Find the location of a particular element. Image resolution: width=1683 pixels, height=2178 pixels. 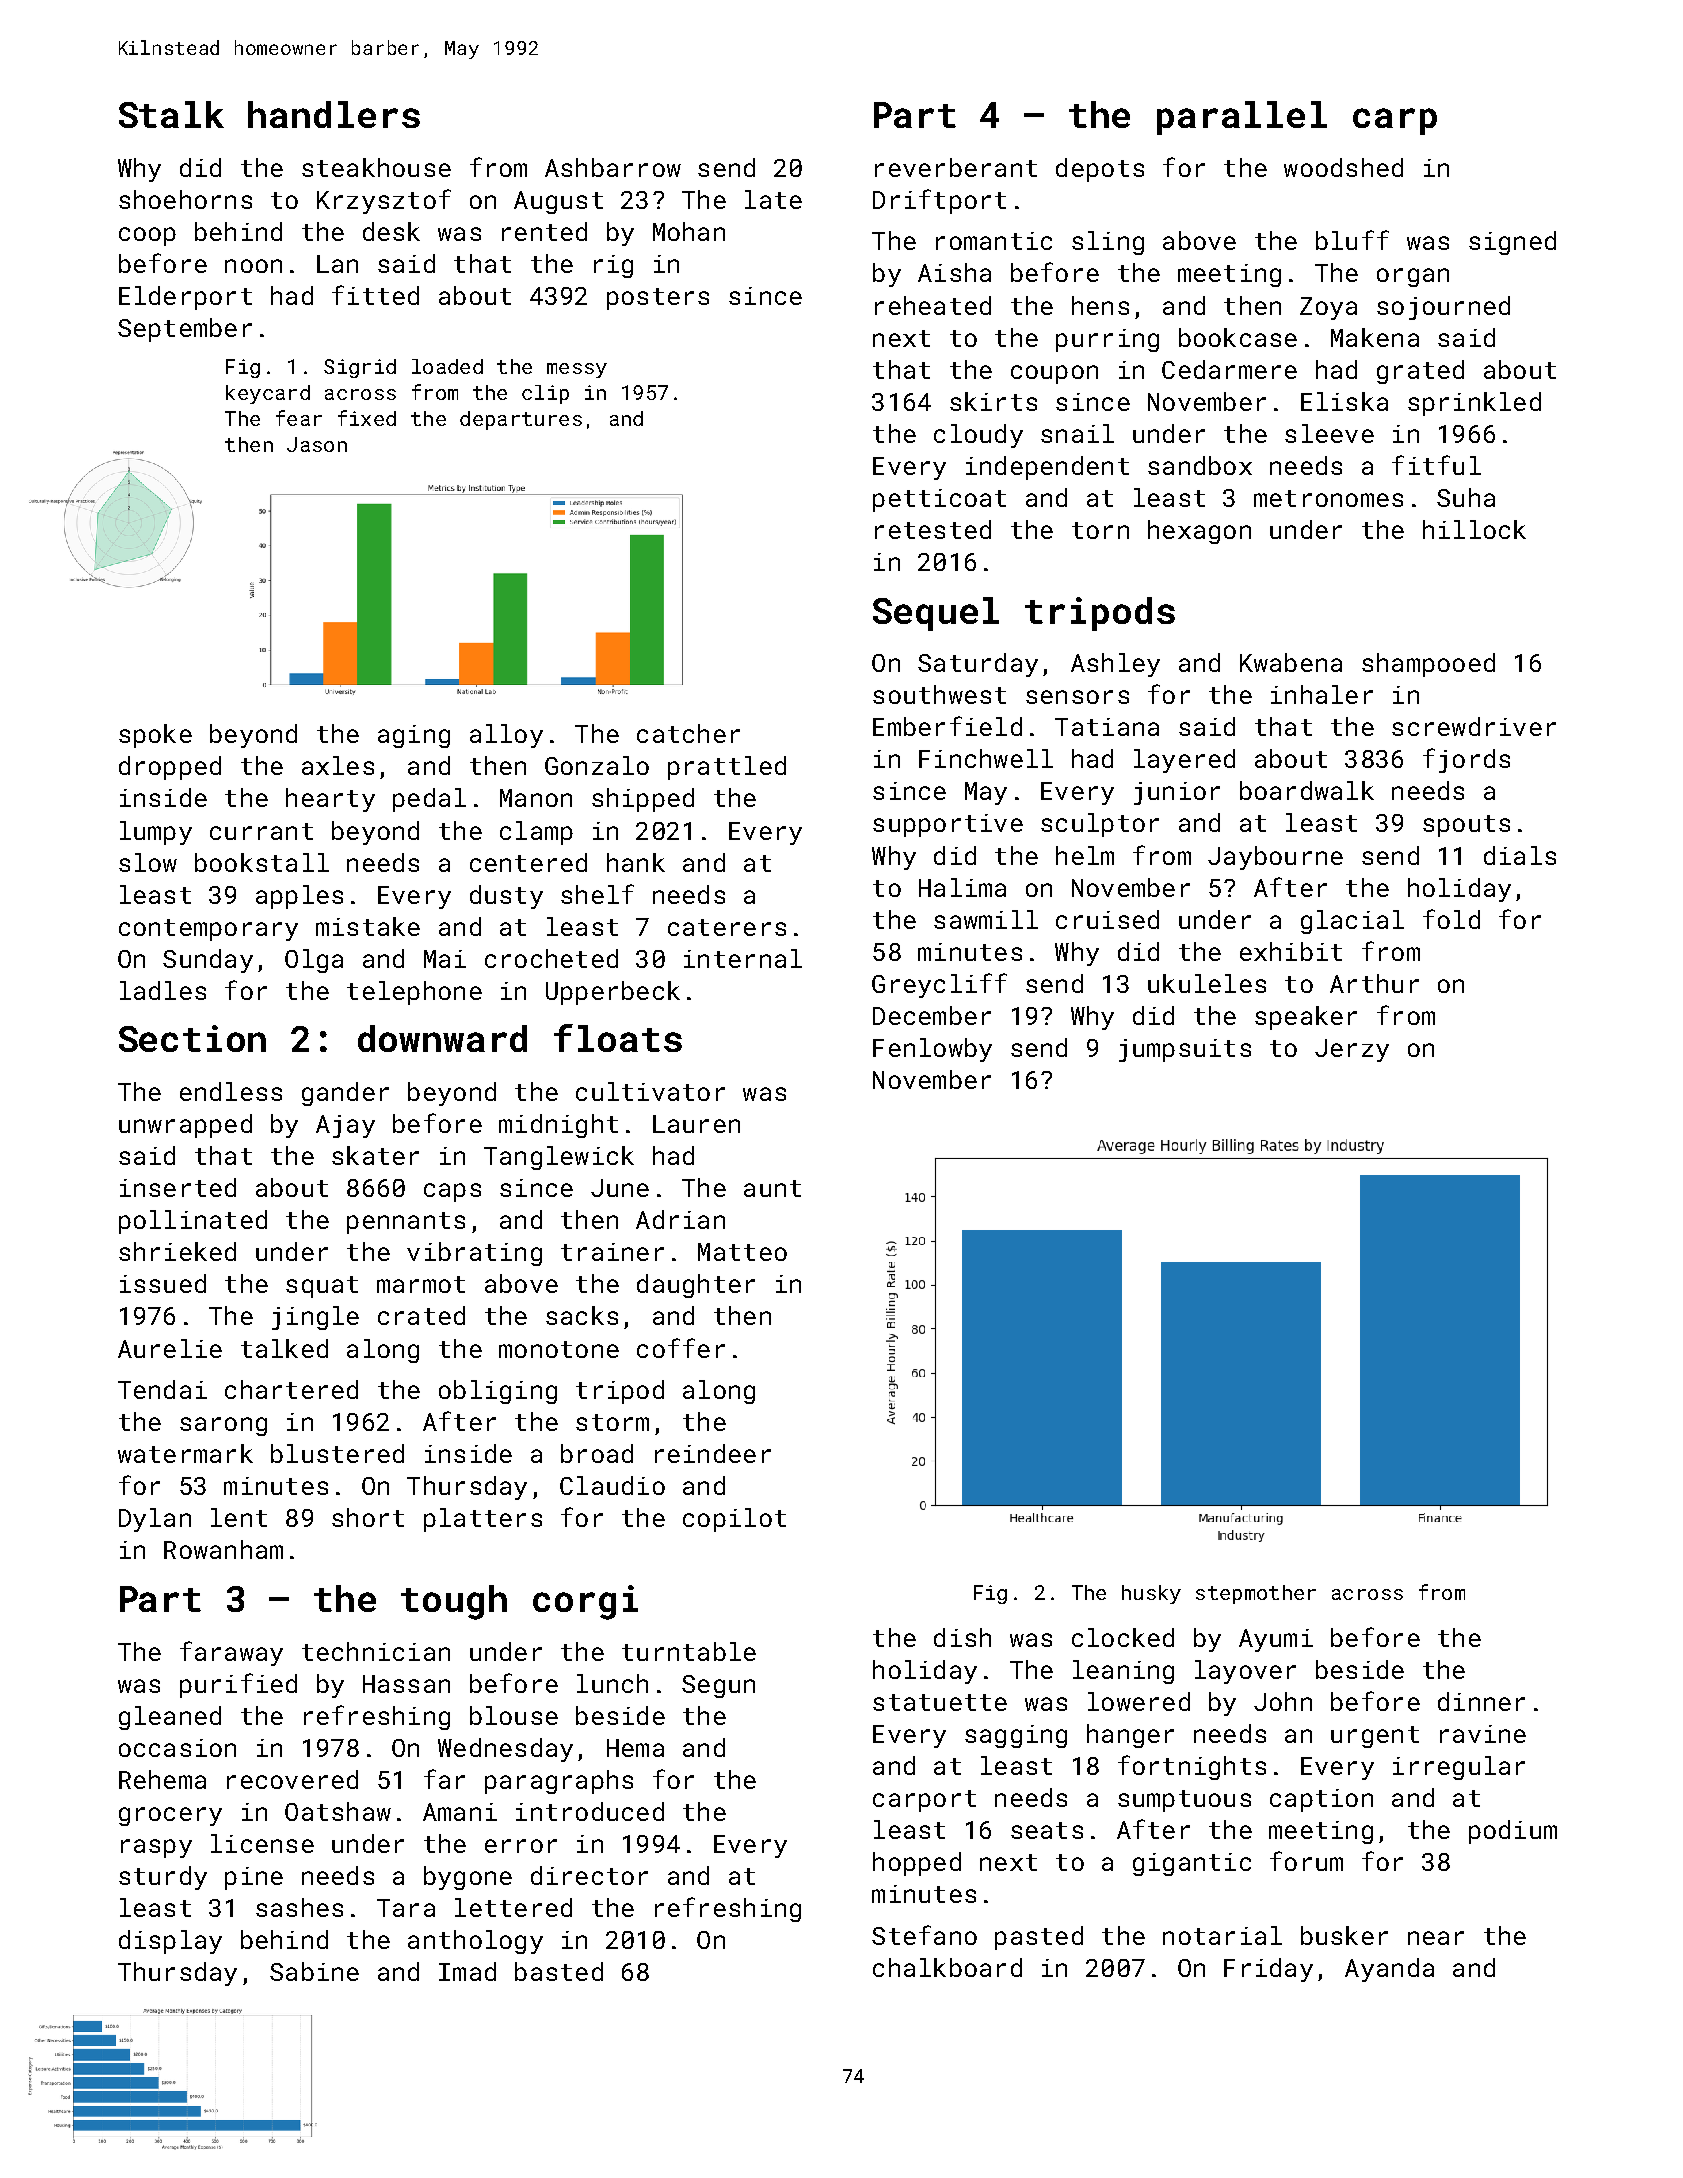

Kwabena is located at coordinates (1291, 662).
